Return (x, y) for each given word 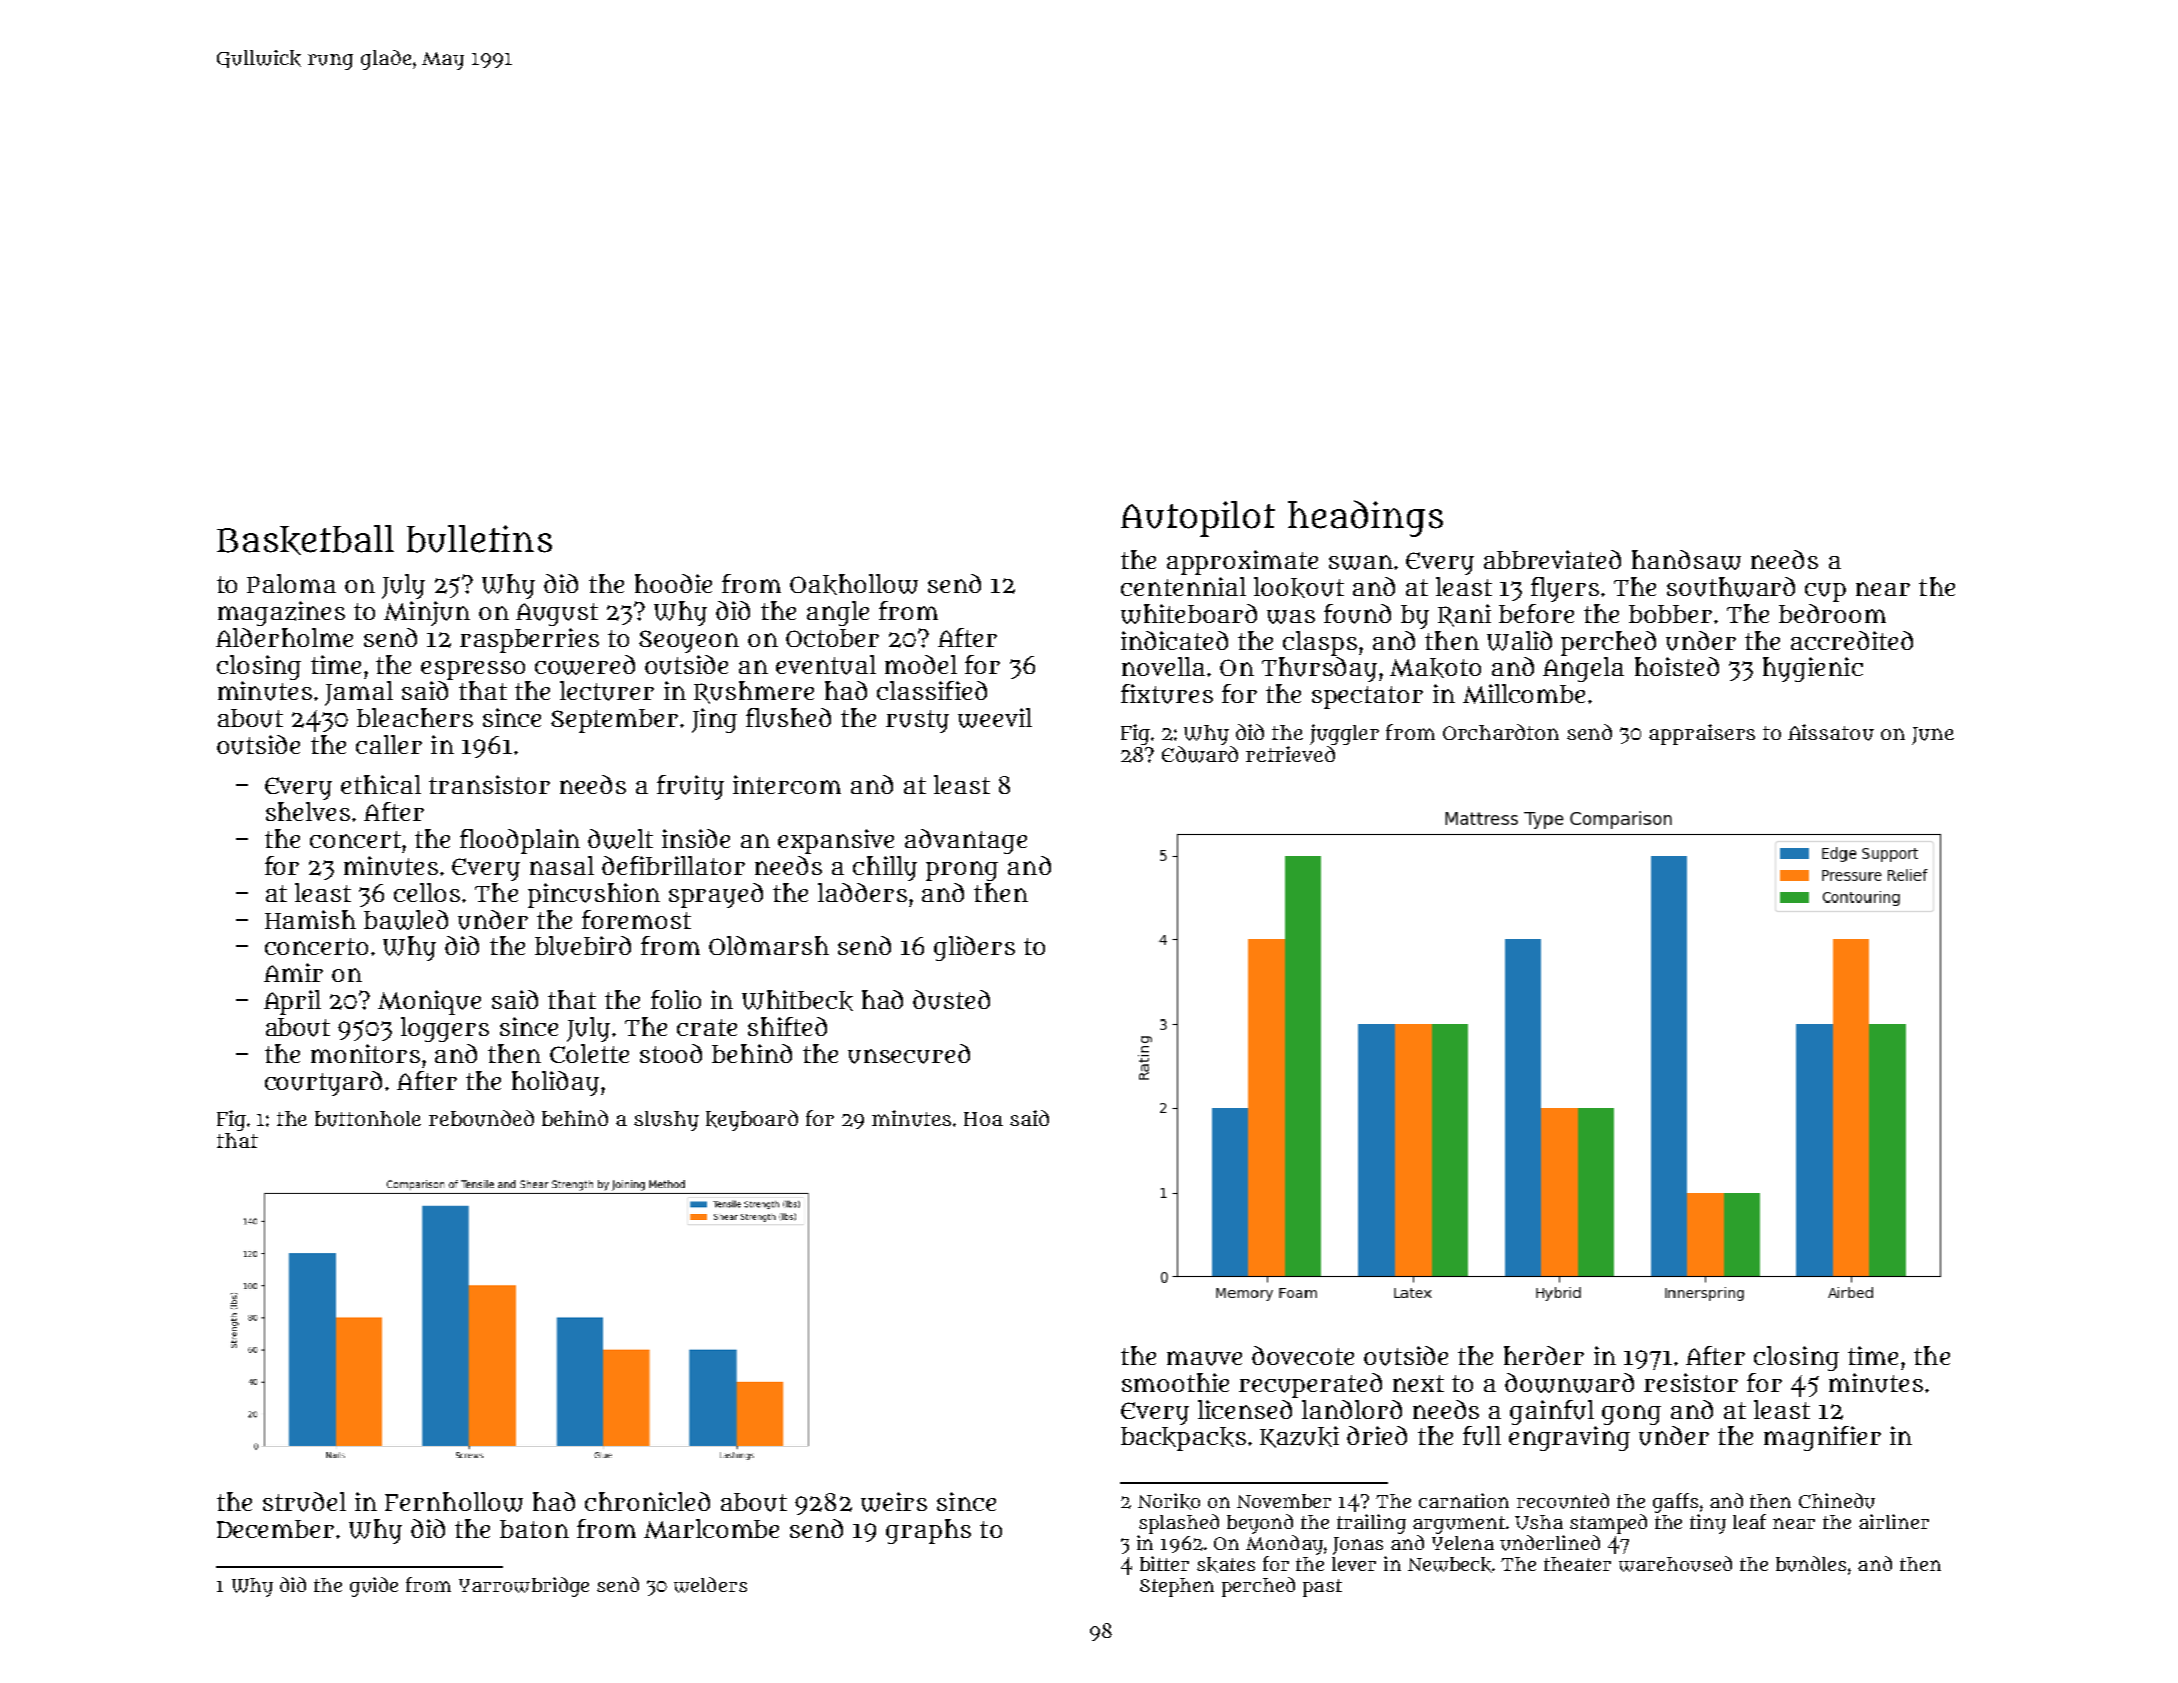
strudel (304, 1502)
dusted (951, 1000)
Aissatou (1831, 732)
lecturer (607, 691)
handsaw (1686, 560)
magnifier (1822, 1438)
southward (1731, 587)
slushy (666, 1121)
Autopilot (1198, 519)
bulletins (479, 539)
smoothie (1175, 1382)
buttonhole (368, 1119)
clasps (1320, 643)
